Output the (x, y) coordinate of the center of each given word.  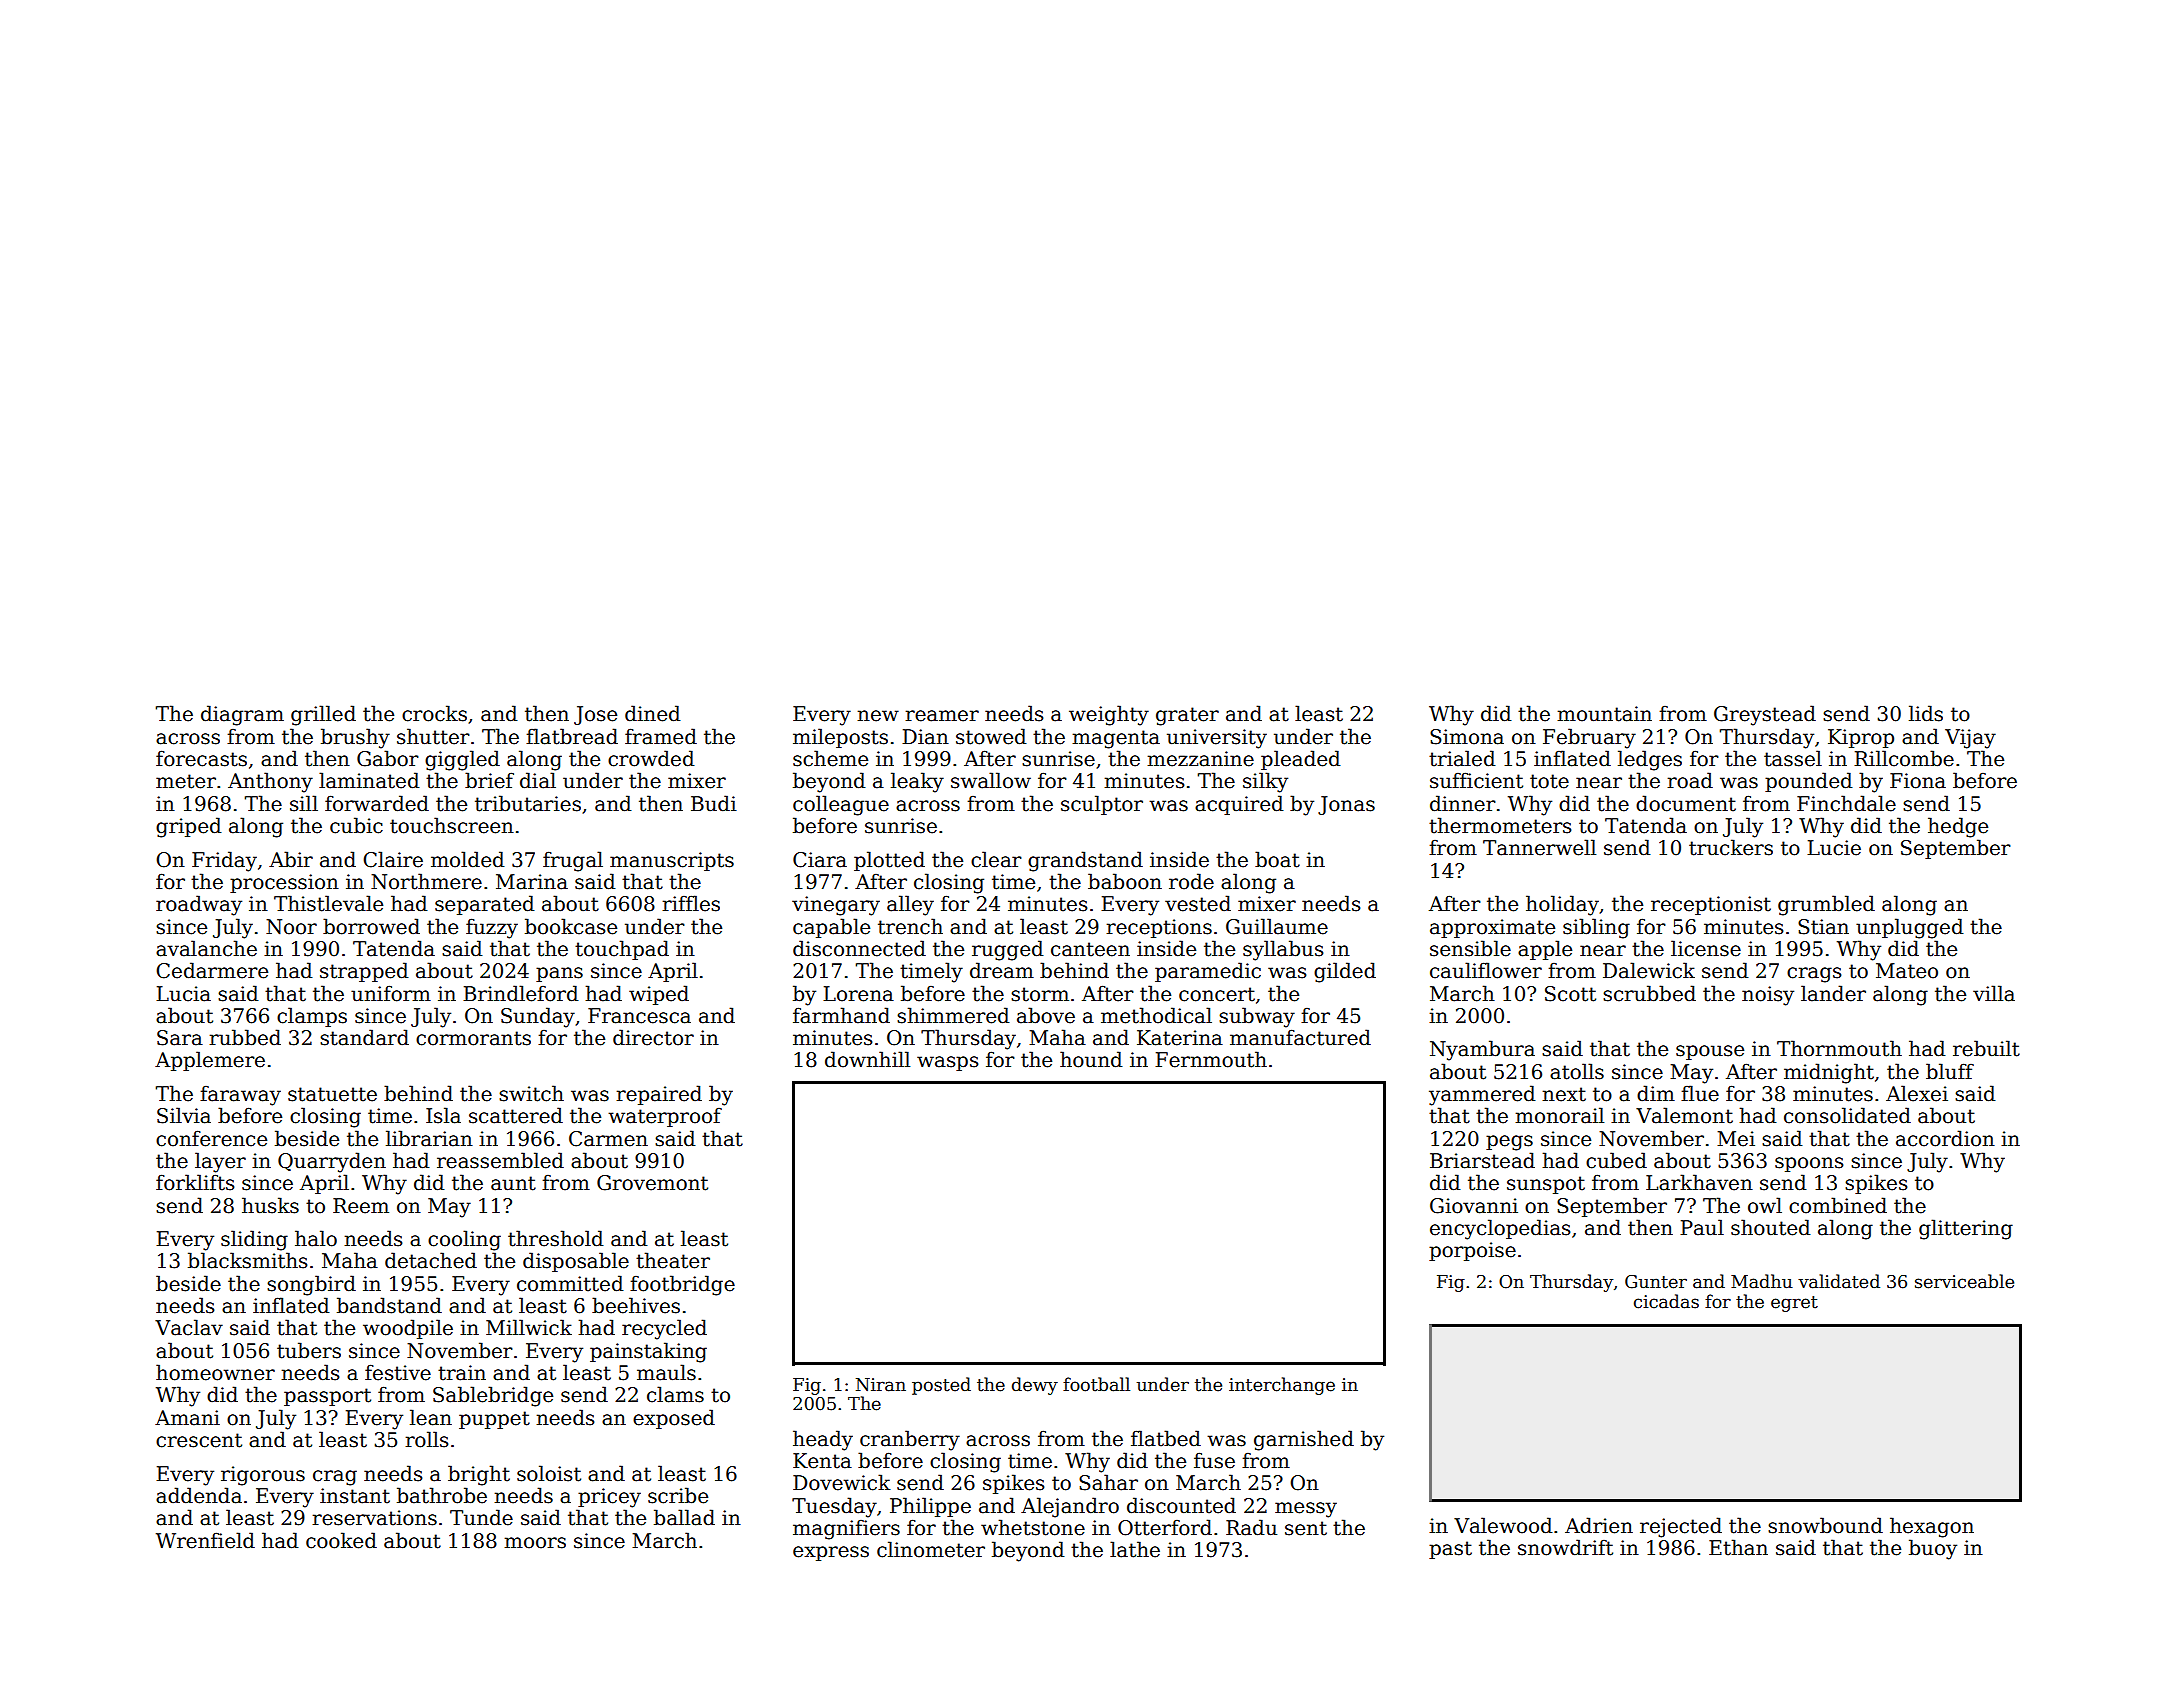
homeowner (215, 1372)
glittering (1966, 1229)
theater (673, 1260)
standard (364, 1037)
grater (1187, 716)
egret (1794, 1304)
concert (1217, 994)
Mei (1736, 1139)
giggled (462, 760)
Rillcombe (1904, 758)
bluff (1950, 1071)
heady (823, 1440)
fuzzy (492, 928)
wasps (948, 1063)
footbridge (682, 1285)
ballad (684, 1517)
